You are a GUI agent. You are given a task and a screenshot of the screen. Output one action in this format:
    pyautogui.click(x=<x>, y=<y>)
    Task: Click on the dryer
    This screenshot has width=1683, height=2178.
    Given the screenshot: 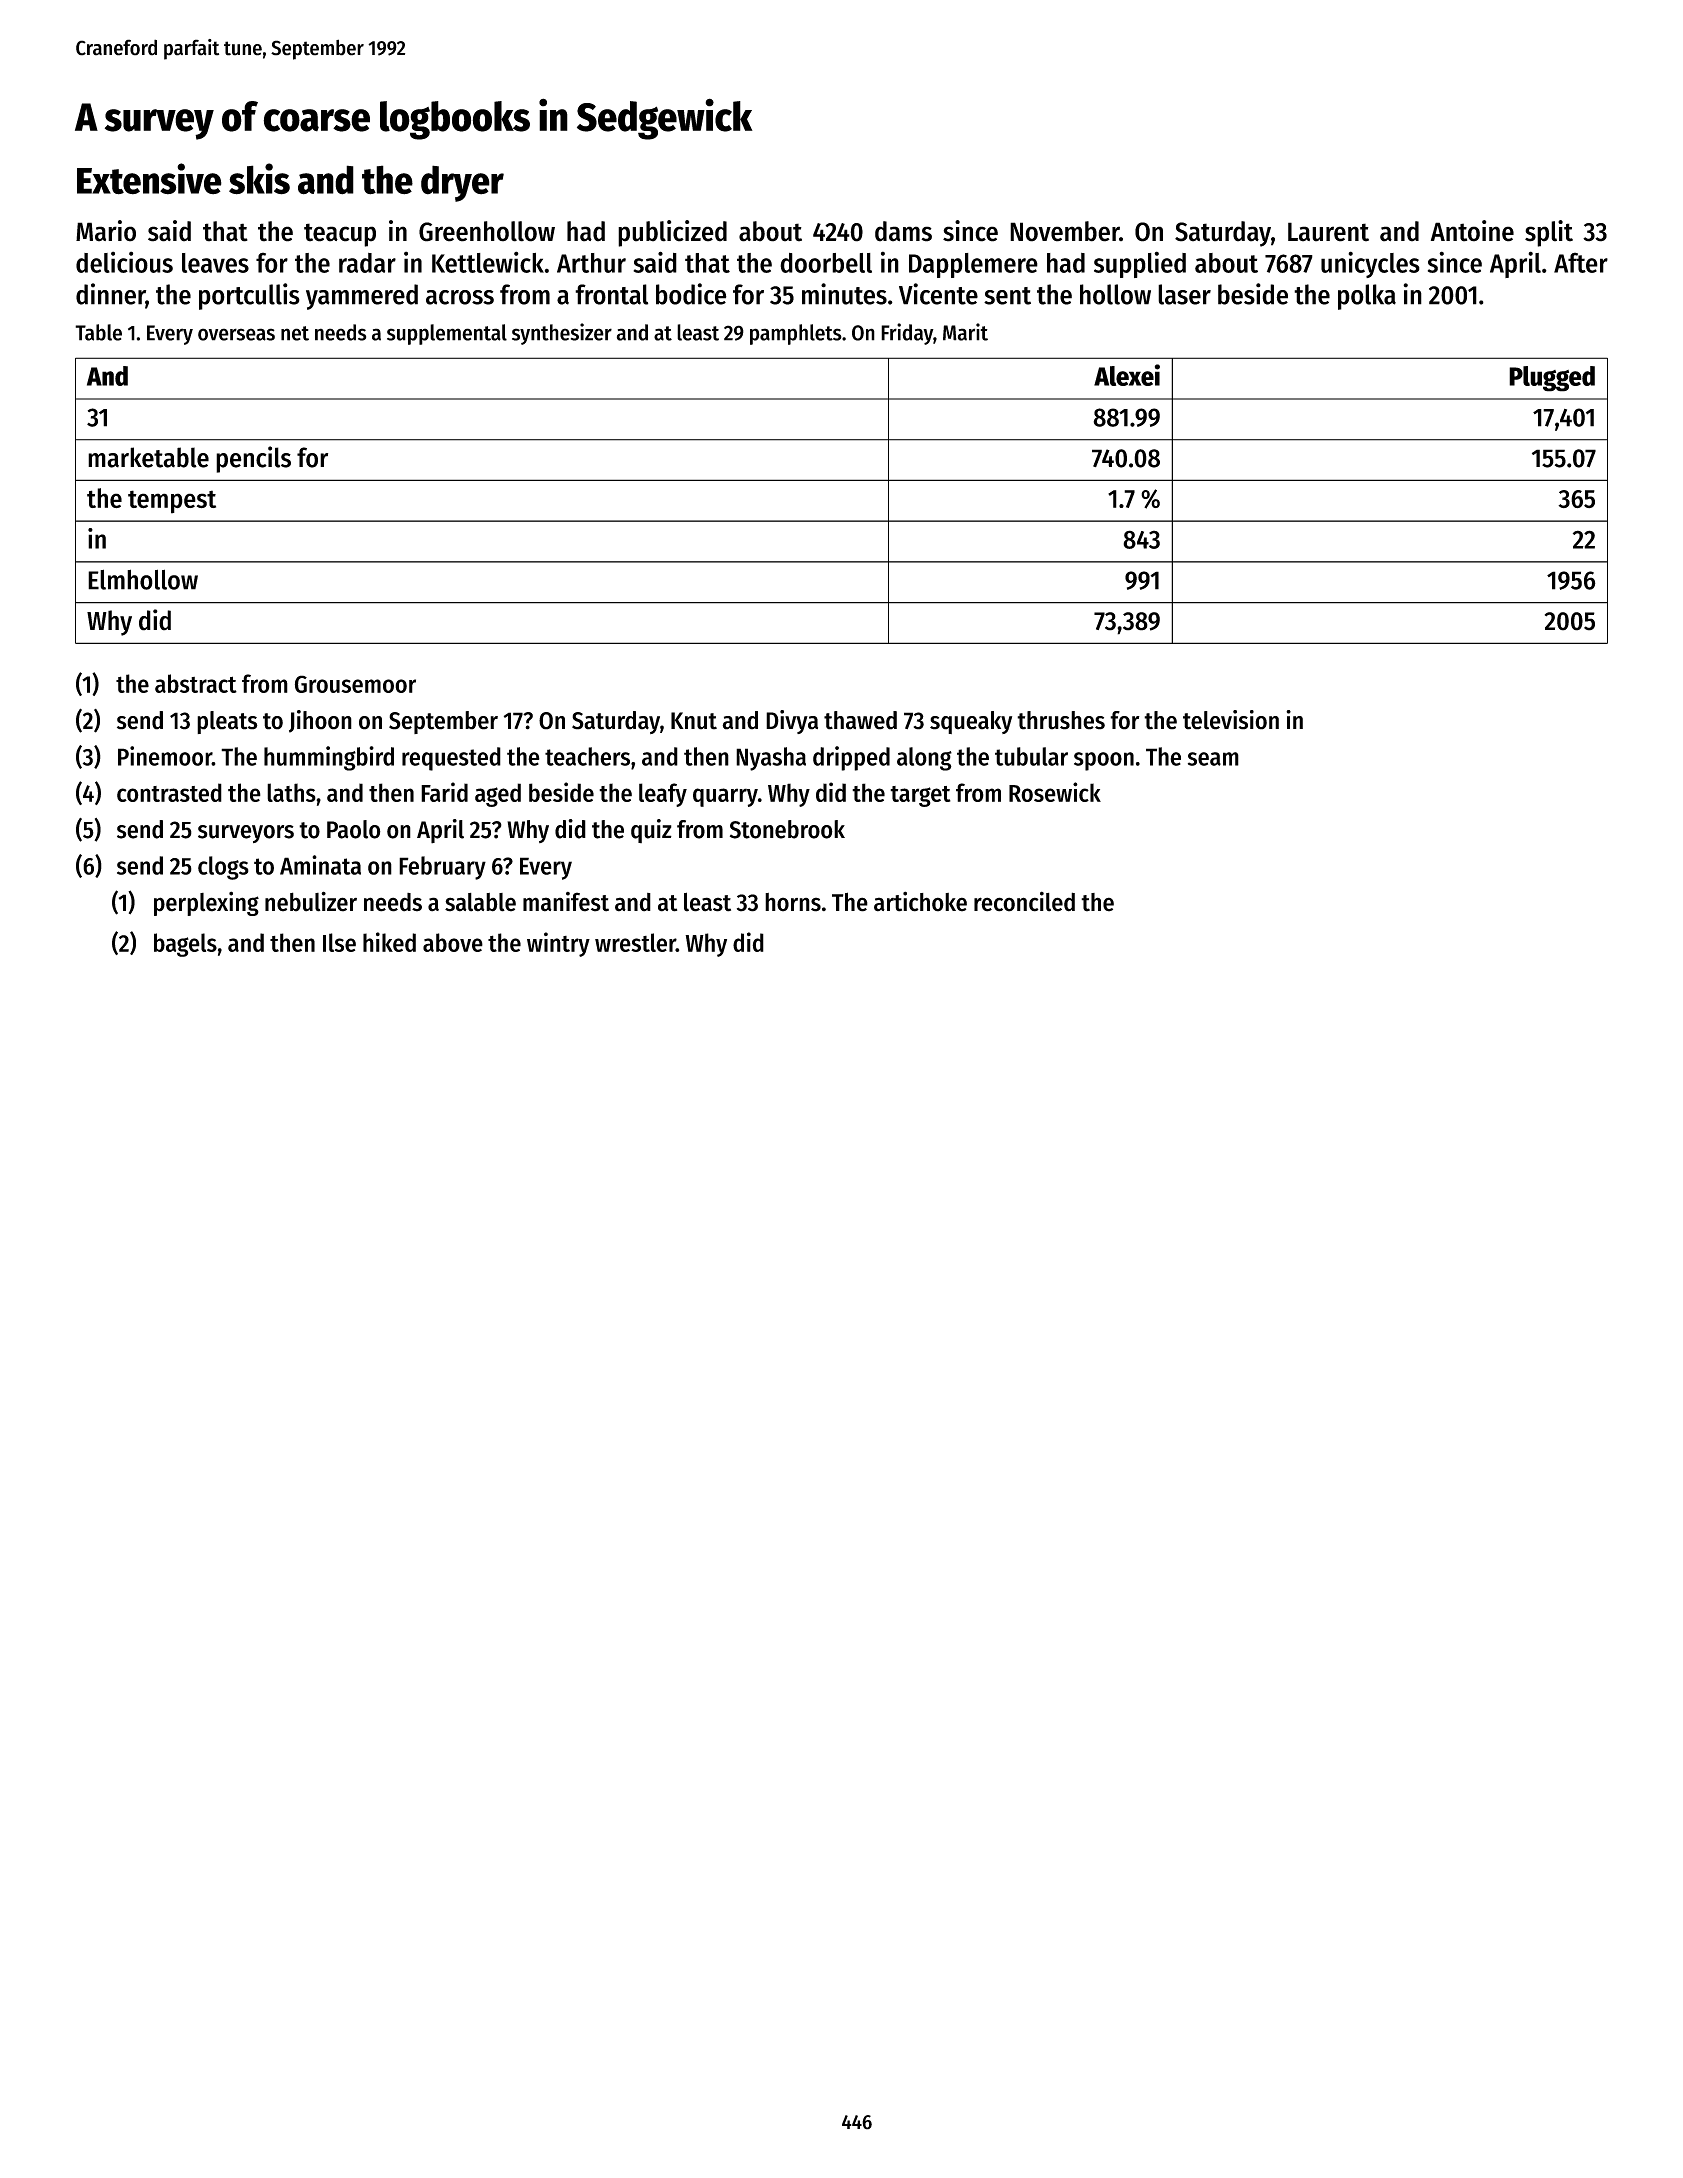 What is the action you would take?
    pyautogui.click(x=462, y=183)
